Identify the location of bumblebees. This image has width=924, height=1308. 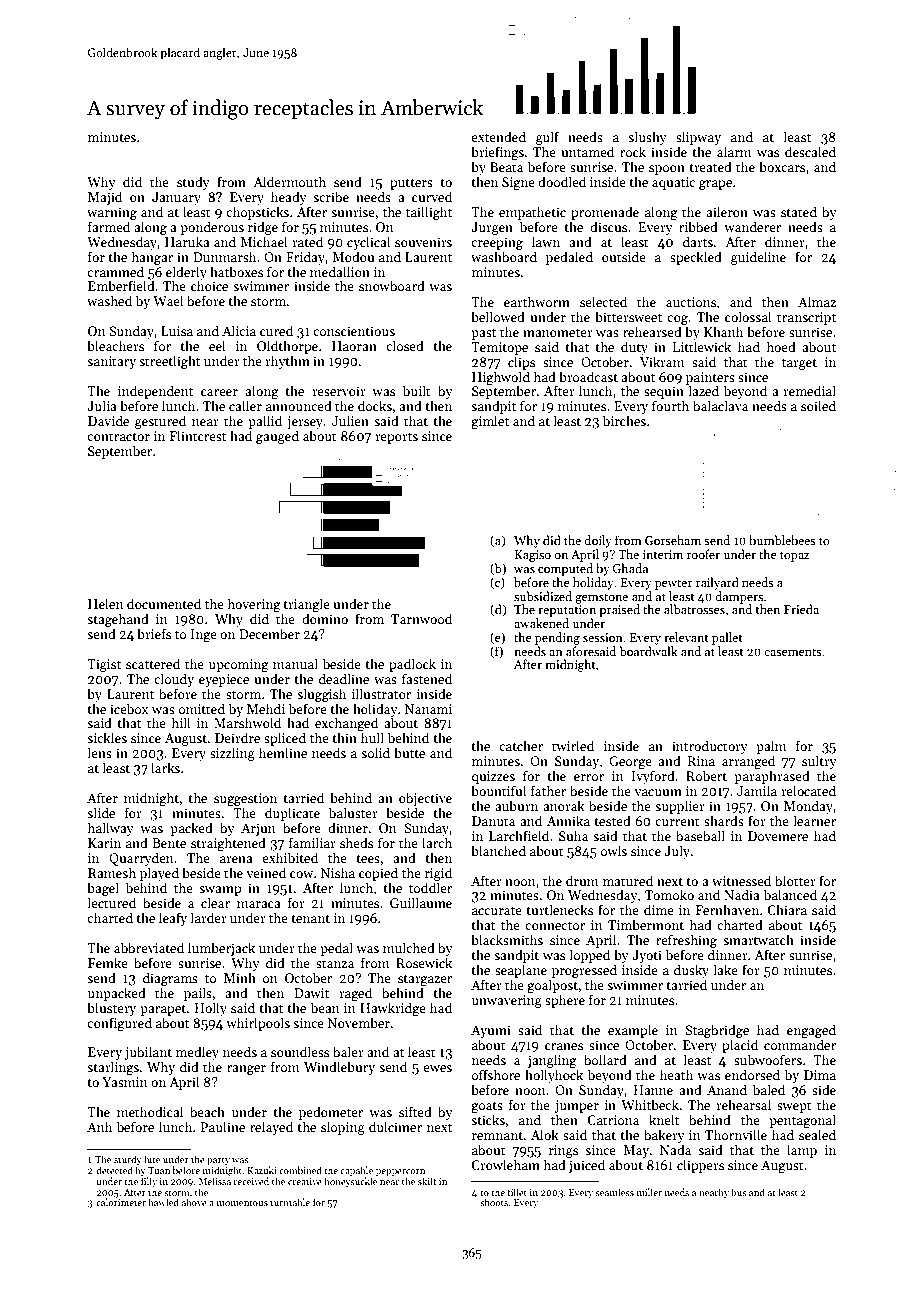
(782, 540).
